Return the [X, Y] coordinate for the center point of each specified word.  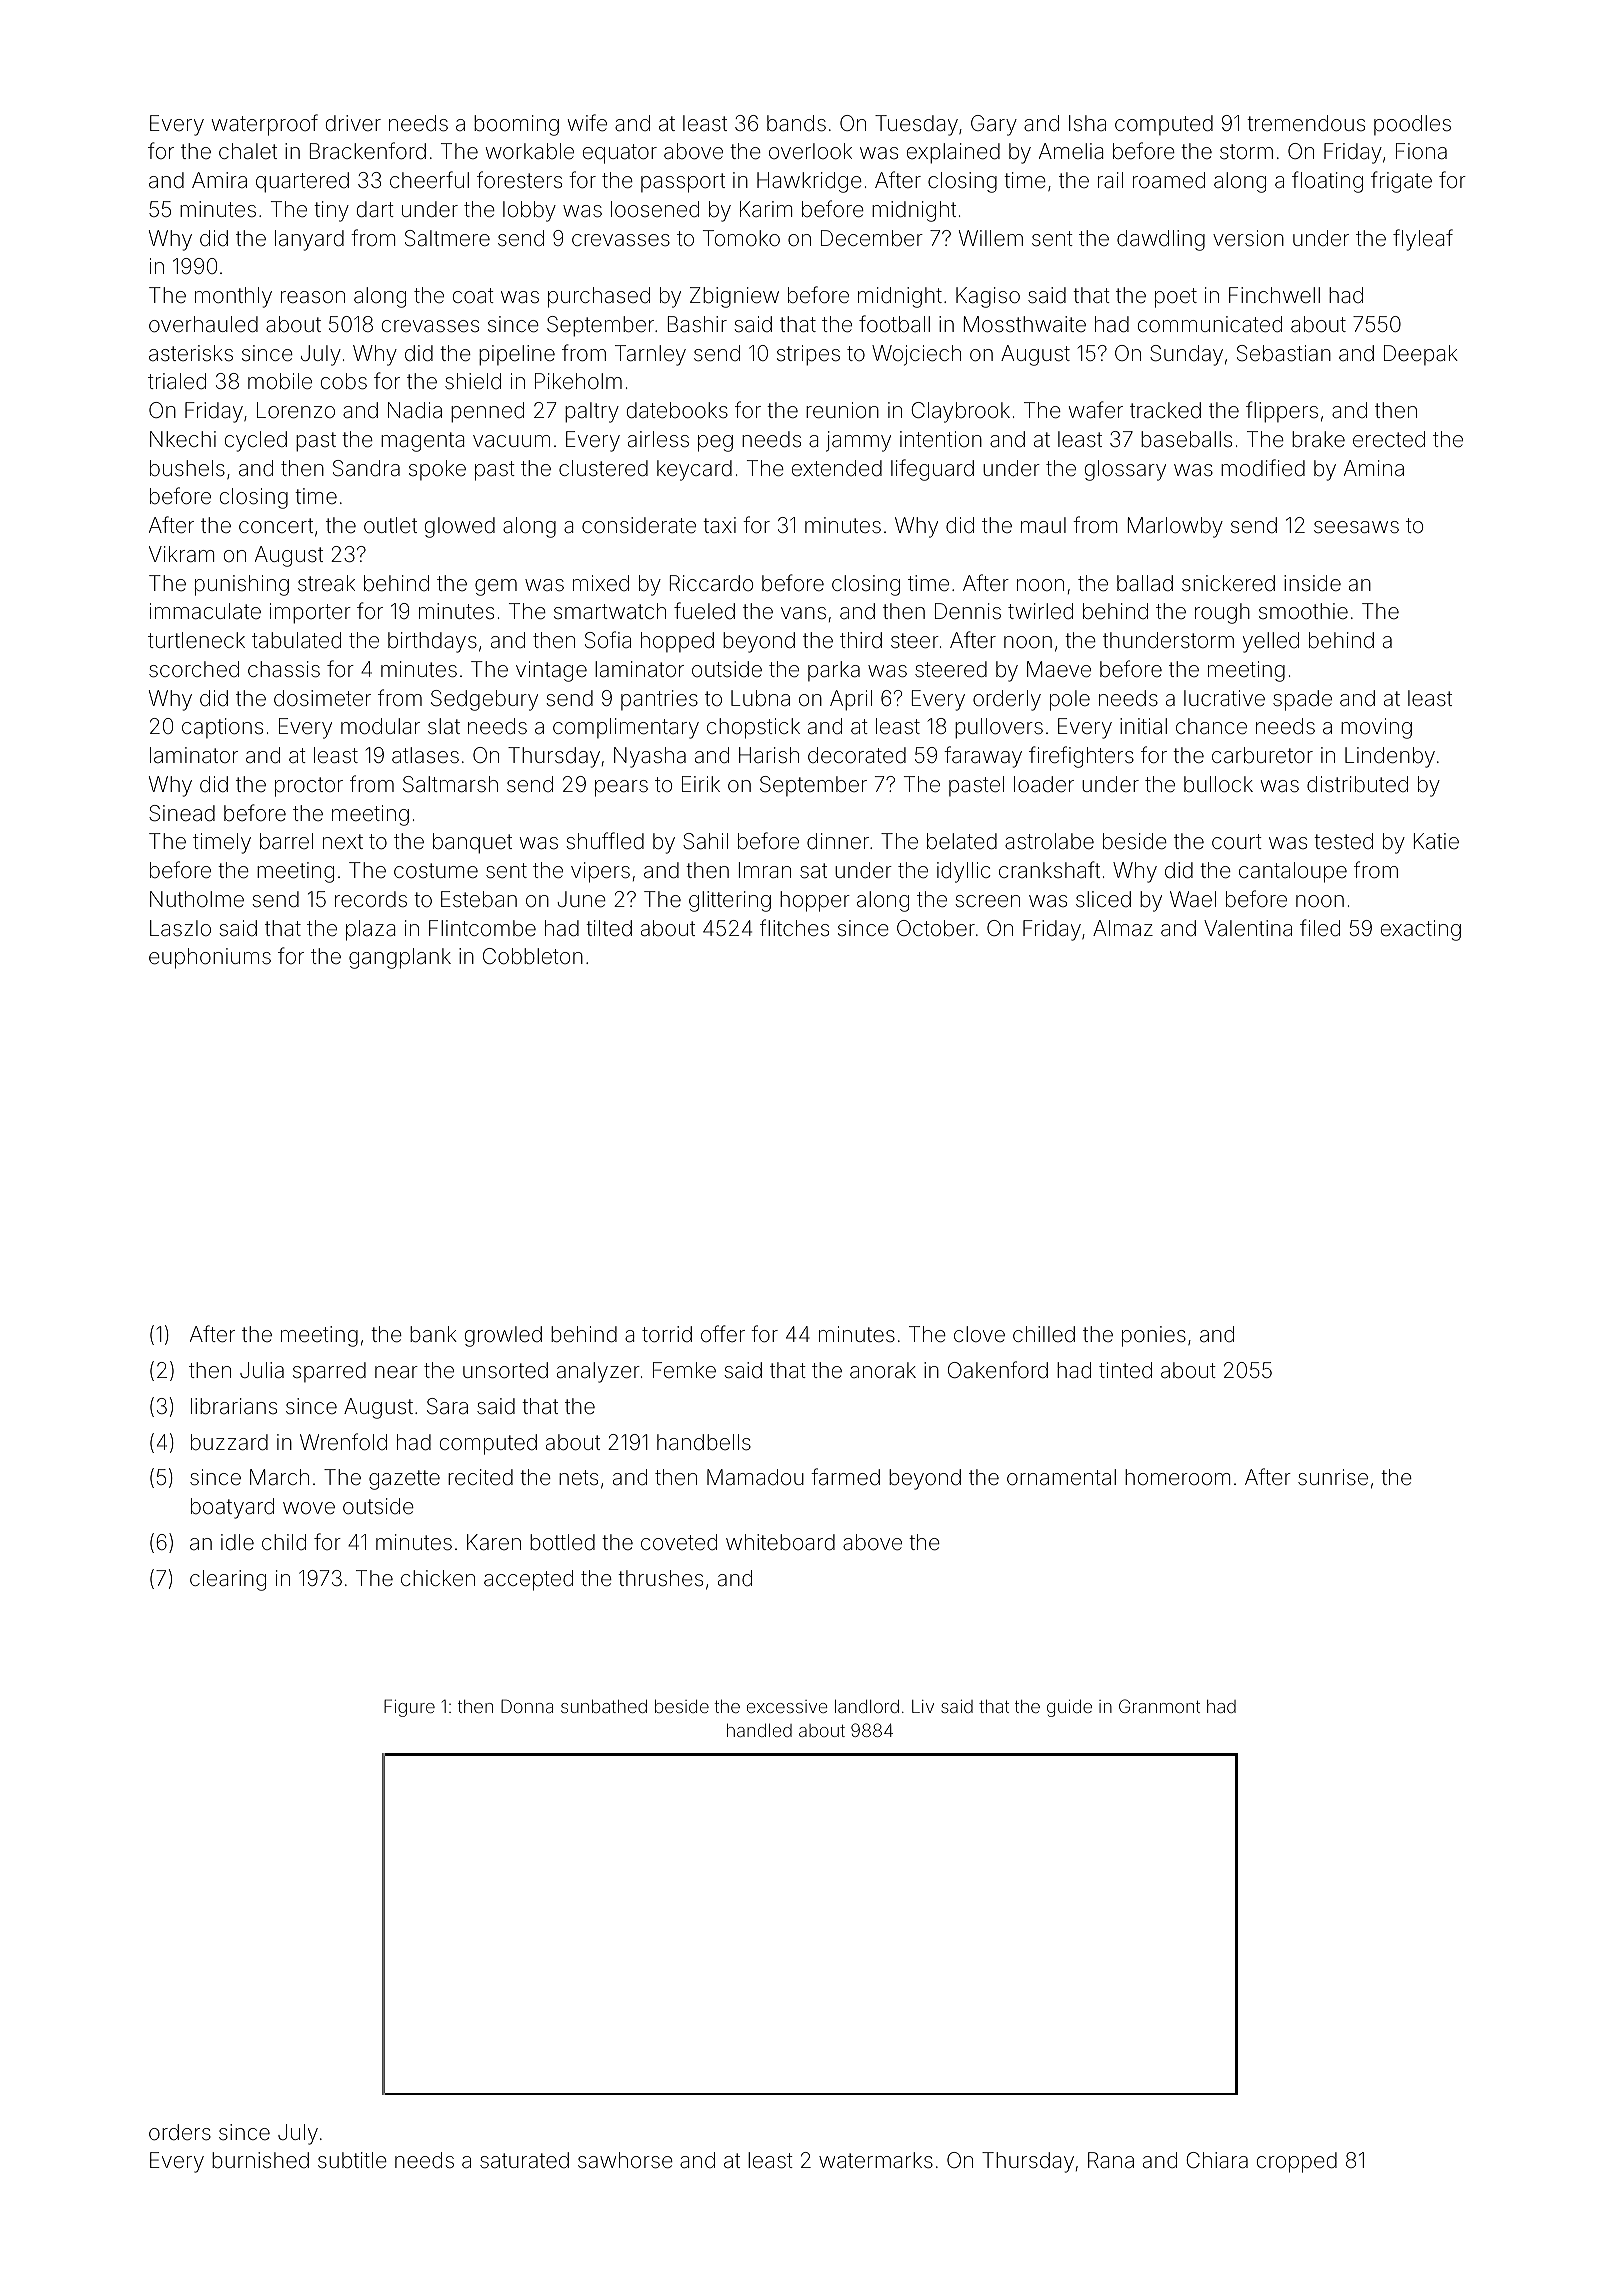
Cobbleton [533, 956]
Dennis [968, 611]
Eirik [701, 784]
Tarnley [650, 355]
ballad [1145, 583]
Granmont [1159, 1706]
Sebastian [1284, 353]
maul [1043, 525]
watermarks [876, 2160]
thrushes [660, 1578]
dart [375, 209]
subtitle [352, 2160]
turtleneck [196, 640]
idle [237, 1542]
